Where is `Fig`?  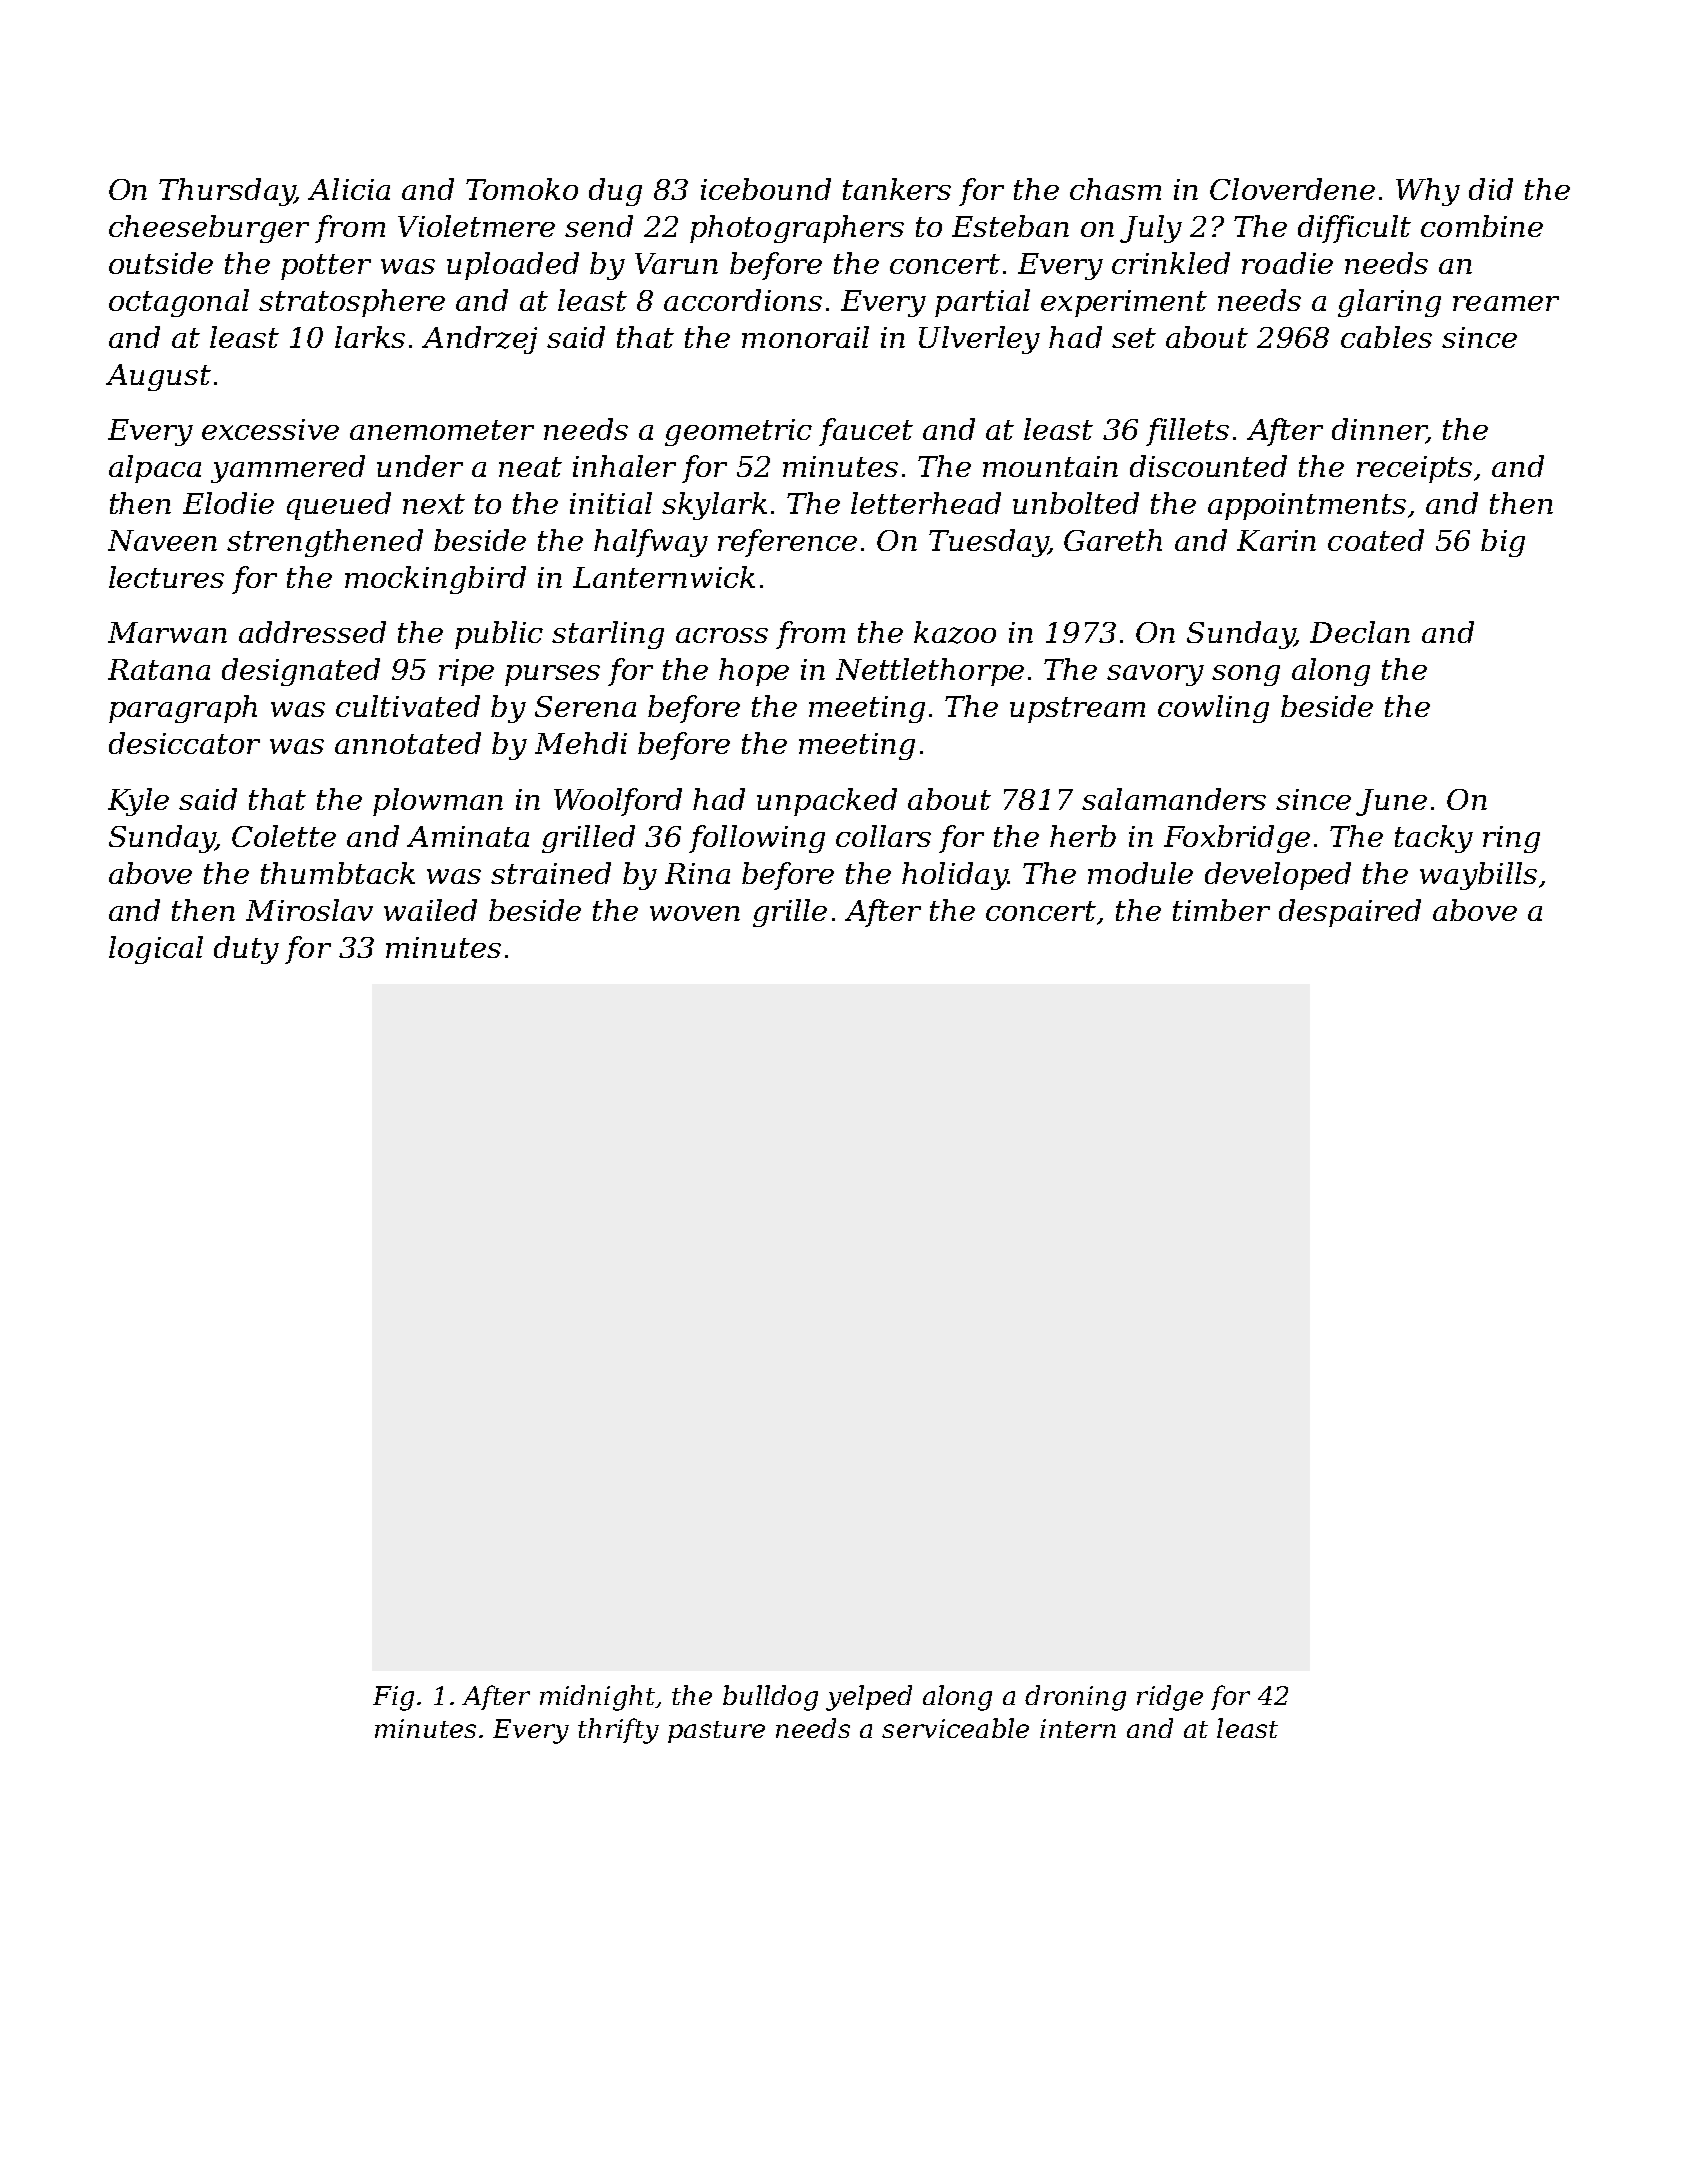
Fig is located at coordinates (393, 1698).
